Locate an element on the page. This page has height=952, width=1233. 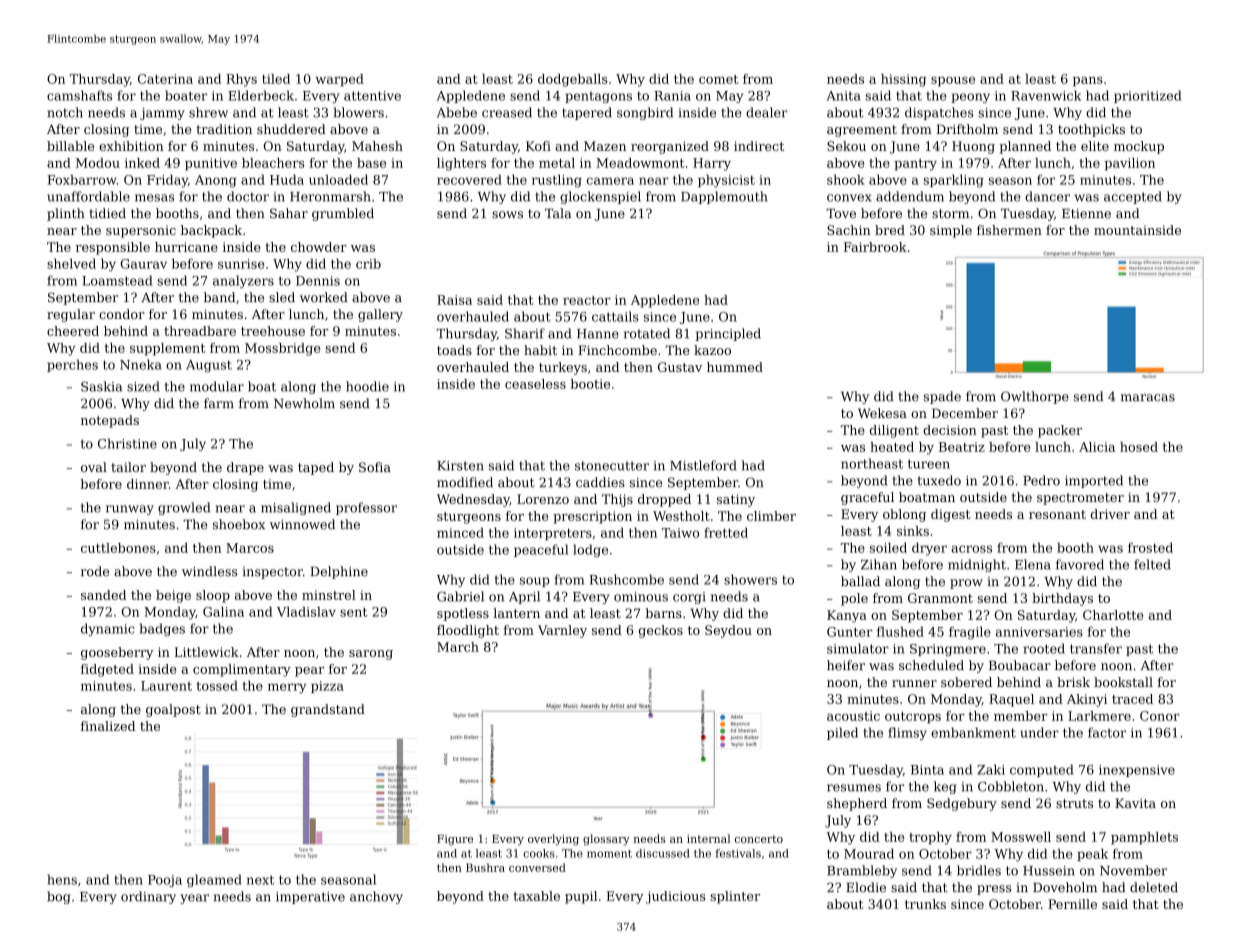
mesas is located at coordinates (154, 198).
